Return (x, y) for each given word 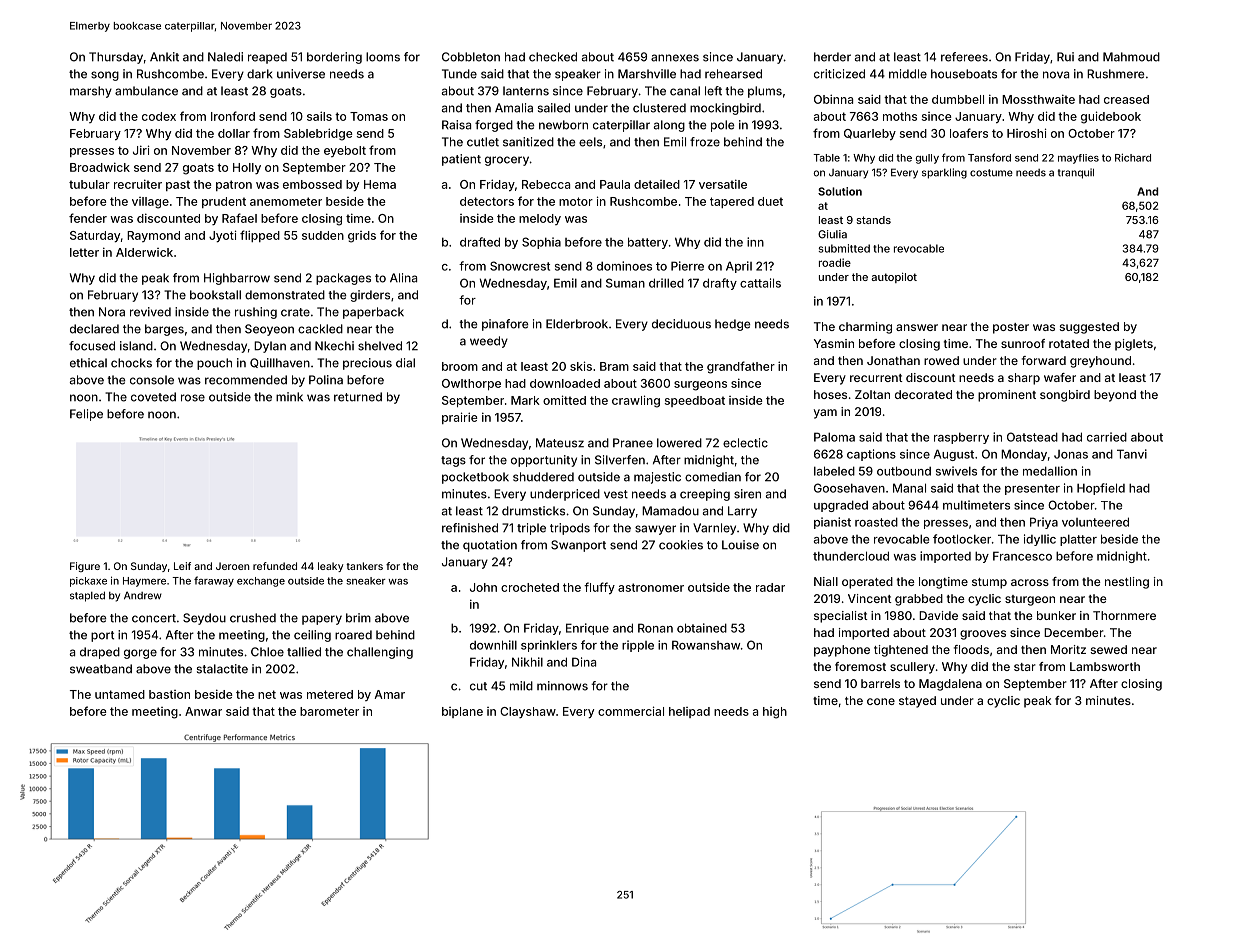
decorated (923, 394)
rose (193, 398)
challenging (380, 653)
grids (362, 237)
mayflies (1078, 159)
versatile (723, 184)
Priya (1044, 523)
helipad (689, 712)
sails (319, 116)
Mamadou (670, 511)
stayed (917, 702)
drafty (720, 284)
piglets (1134, 345)
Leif (182, 566)
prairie (459, 418)
